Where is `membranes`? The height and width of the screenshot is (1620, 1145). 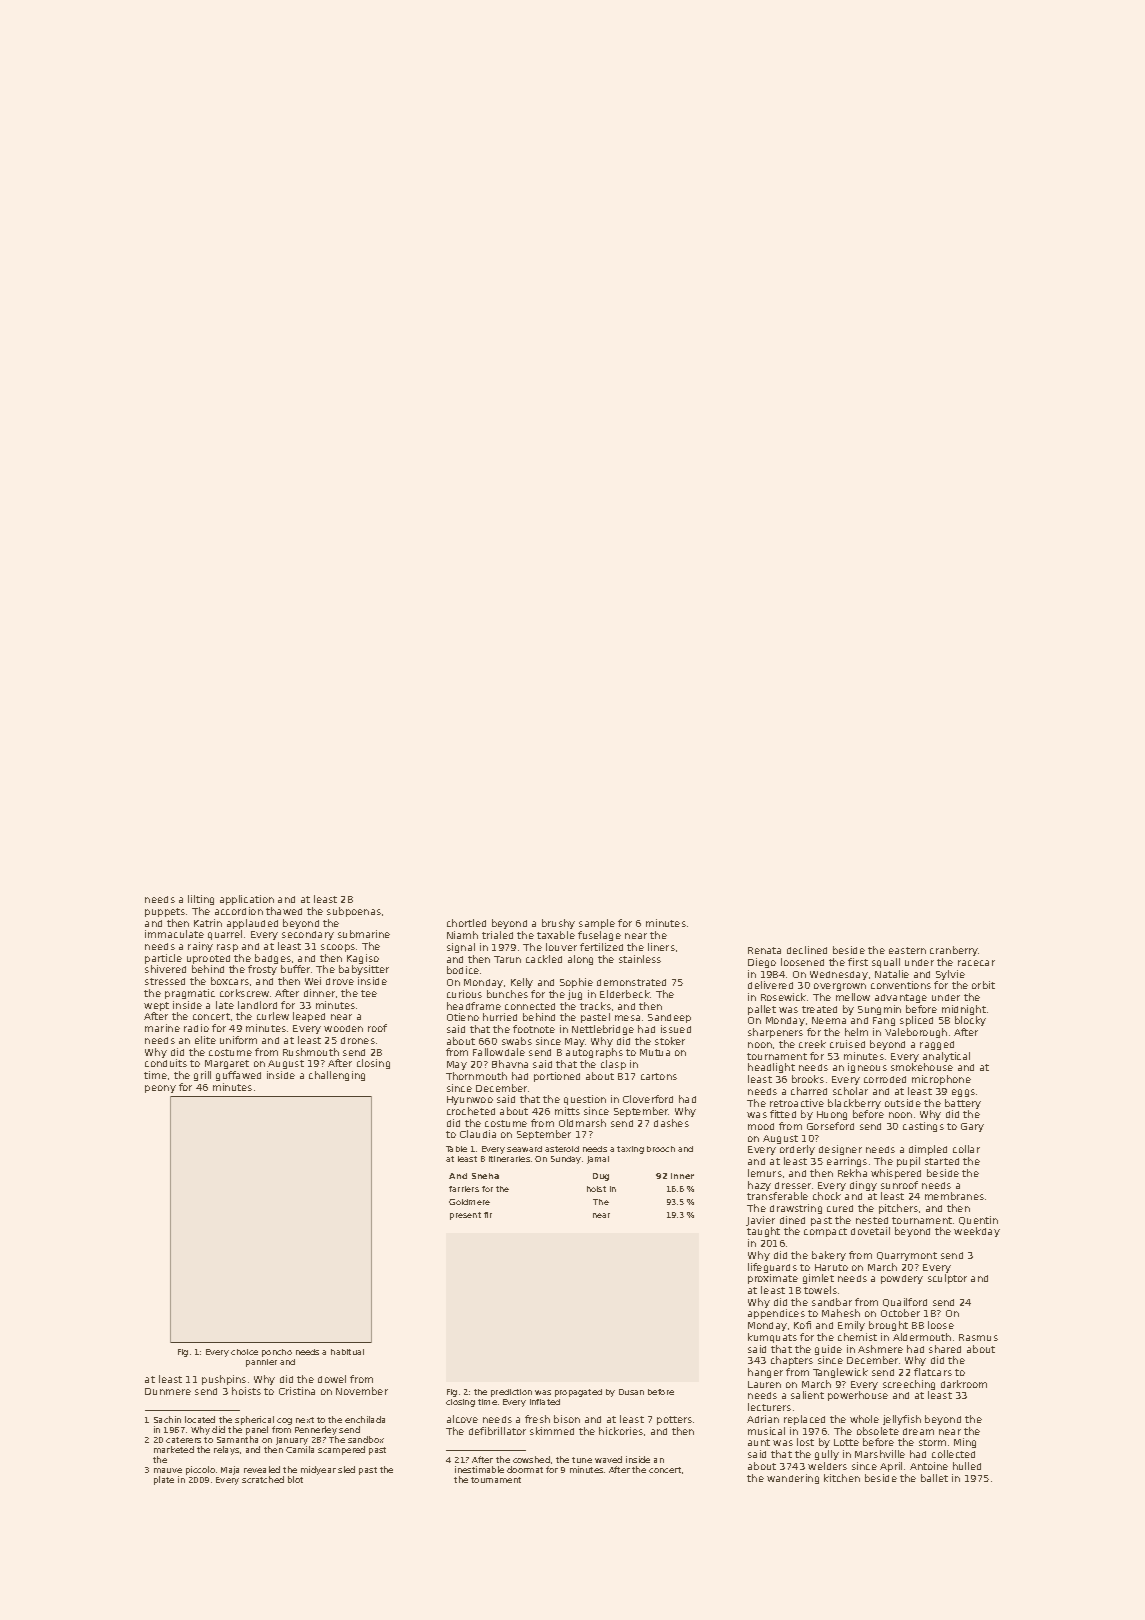
membranes is located at coordinates (954, 1196).
